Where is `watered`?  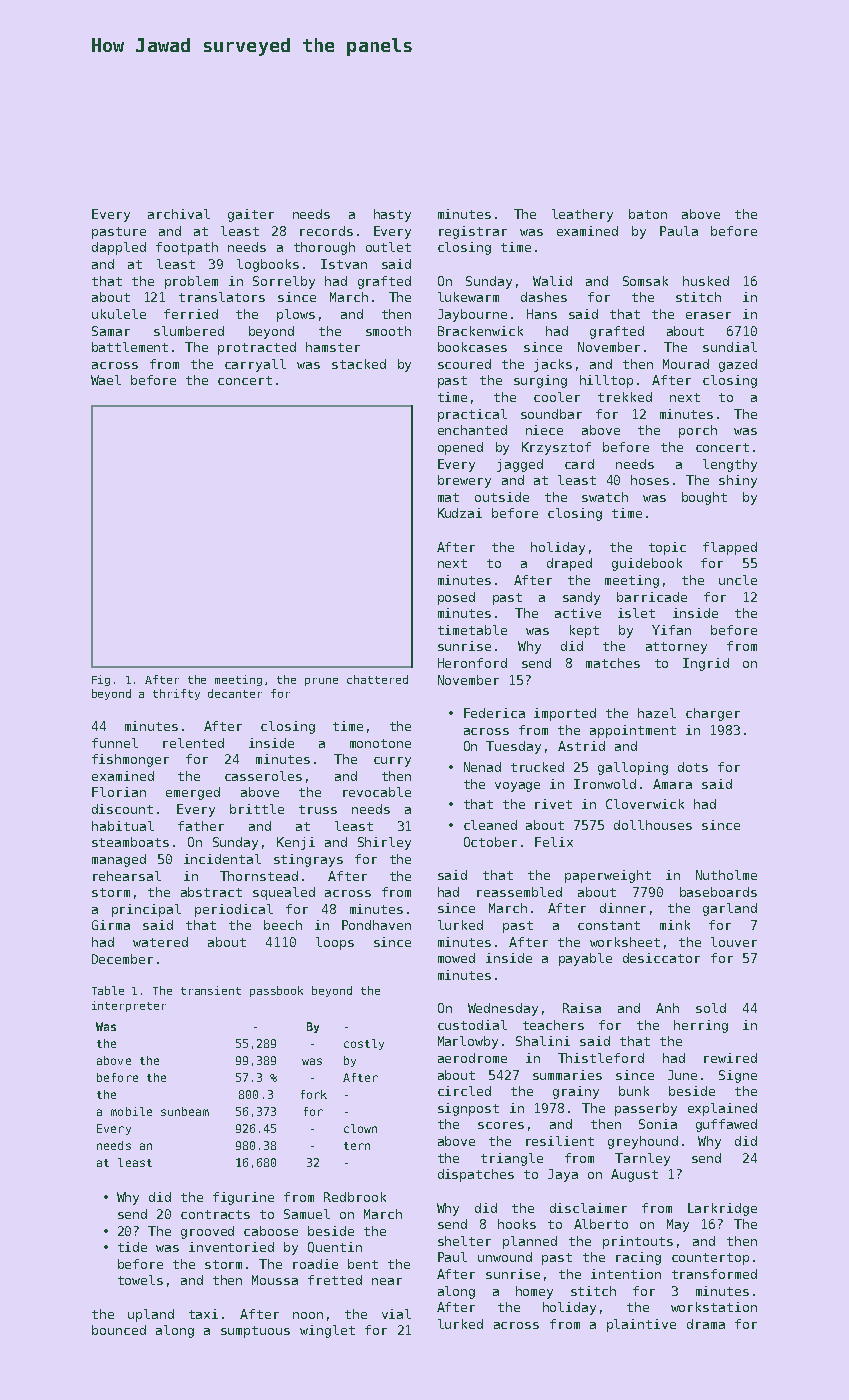 watered is located at coordinates (160, 942).
